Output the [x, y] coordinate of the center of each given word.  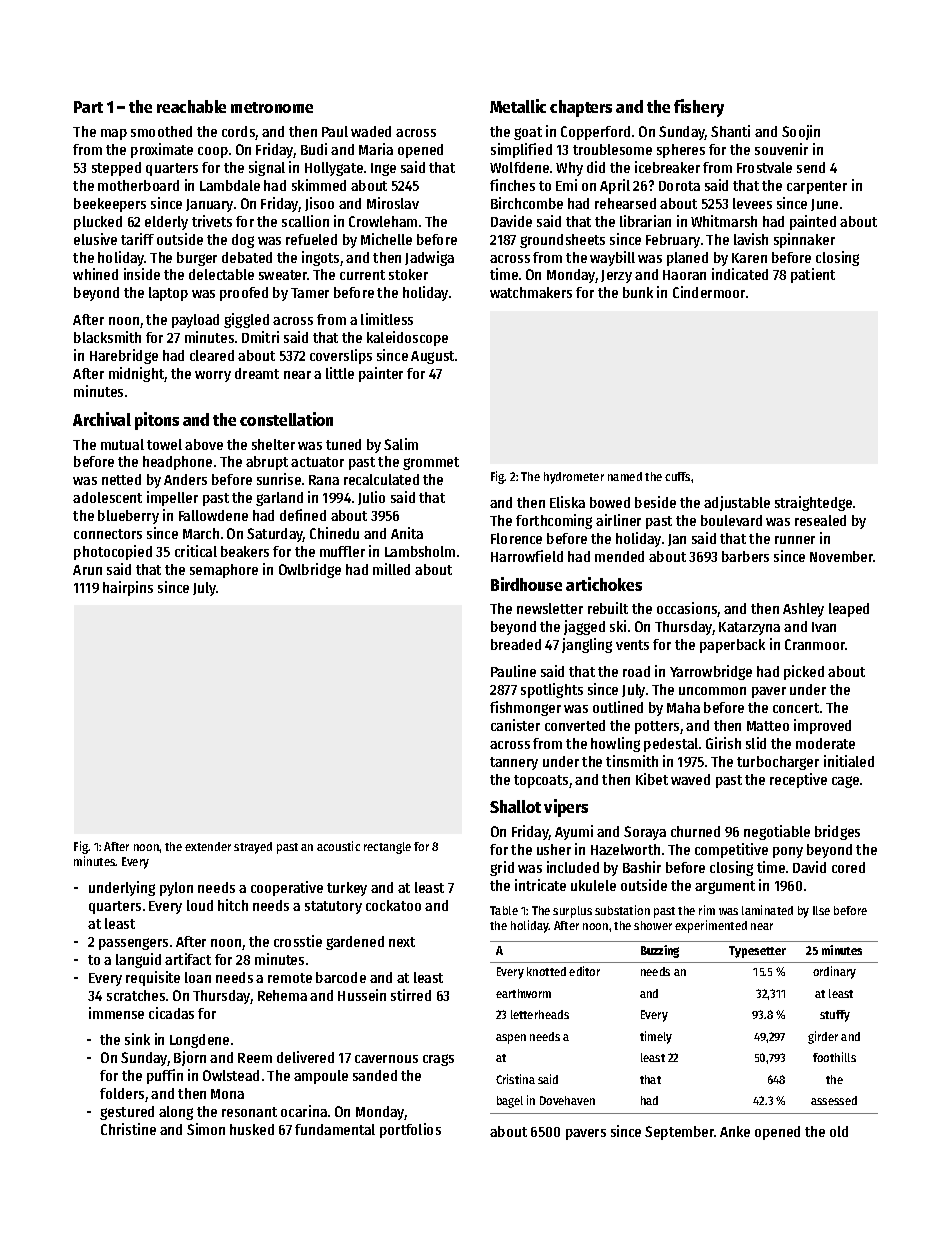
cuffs [677, 476]
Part [88, 107]
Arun [87, 570]
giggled [246, 320]
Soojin [801, 132]
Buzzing [660, 951]
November [842, 556]
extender [208, 846]
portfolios [410, 1130]
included [573, 867]
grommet [431, 463]
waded [371, 131]
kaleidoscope [407, 338]
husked [252, 1129]
